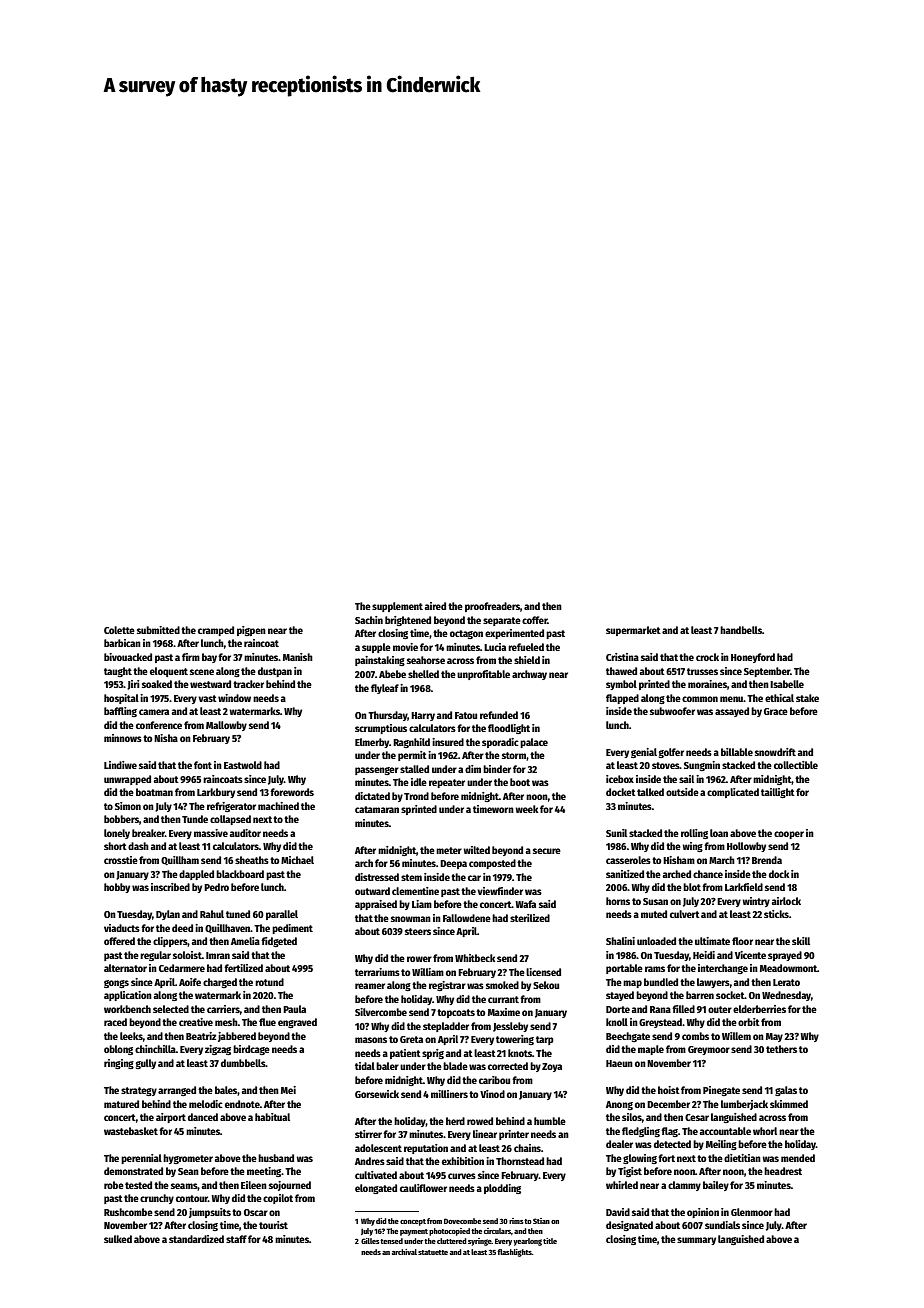 Image resolution: width=924 pixels, height=1308 pixels. What do you see at coordinates (203, 1117) in the document?
I see `danced` at bounding box center [203, 1117].
